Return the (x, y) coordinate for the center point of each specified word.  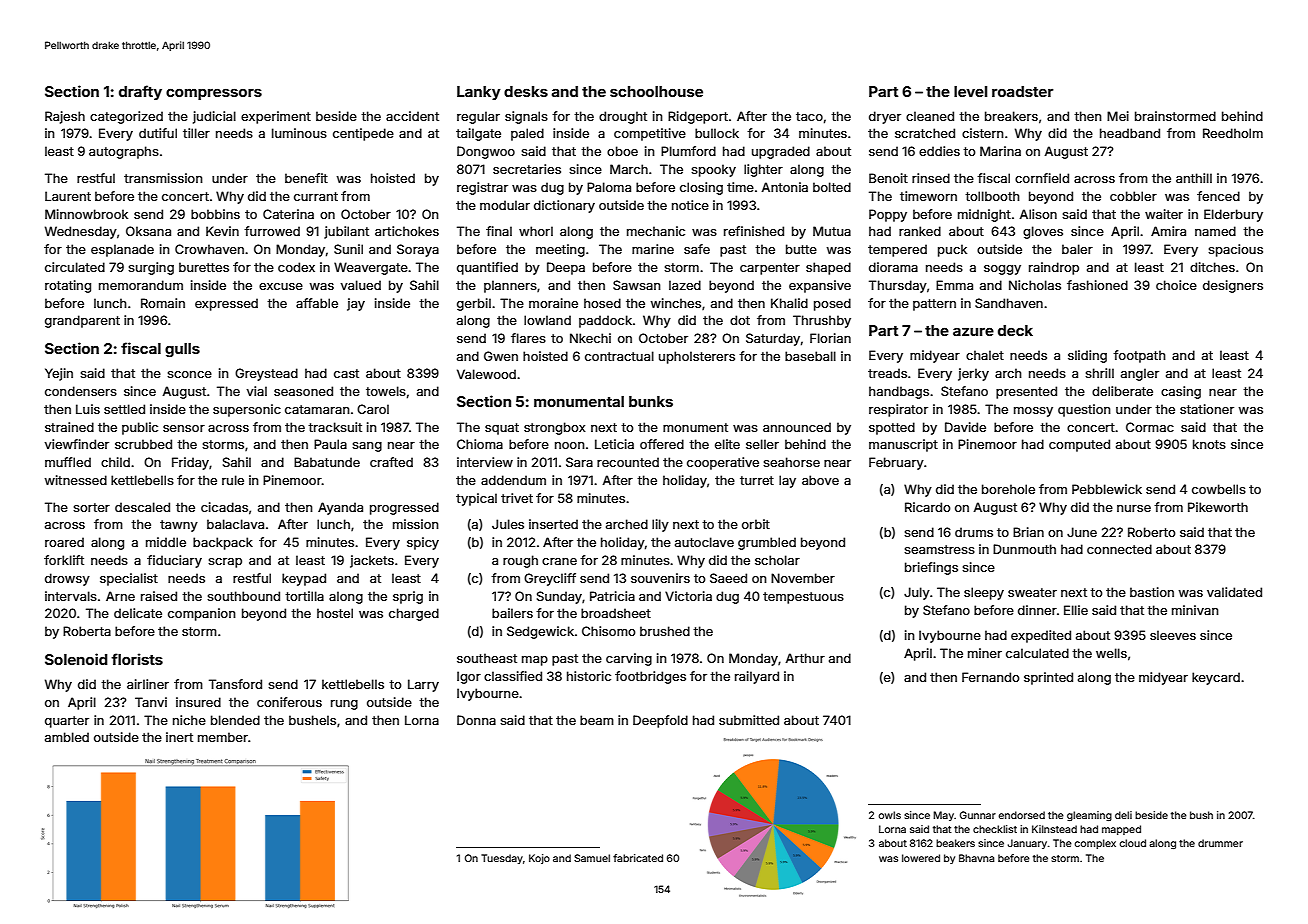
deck (1015, 330)
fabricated (638, 858)
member (223, 737)
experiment (276, 117)
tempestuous (803, 598)
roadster (1023, 91)
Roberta (87, 631)
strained (69, 427)
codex (296, 267)
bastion (1152, 592)
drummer (1220, 843)
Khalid (789, 303)
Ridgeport (698, 117)
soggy (1002, 270)
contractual (619, 356)
